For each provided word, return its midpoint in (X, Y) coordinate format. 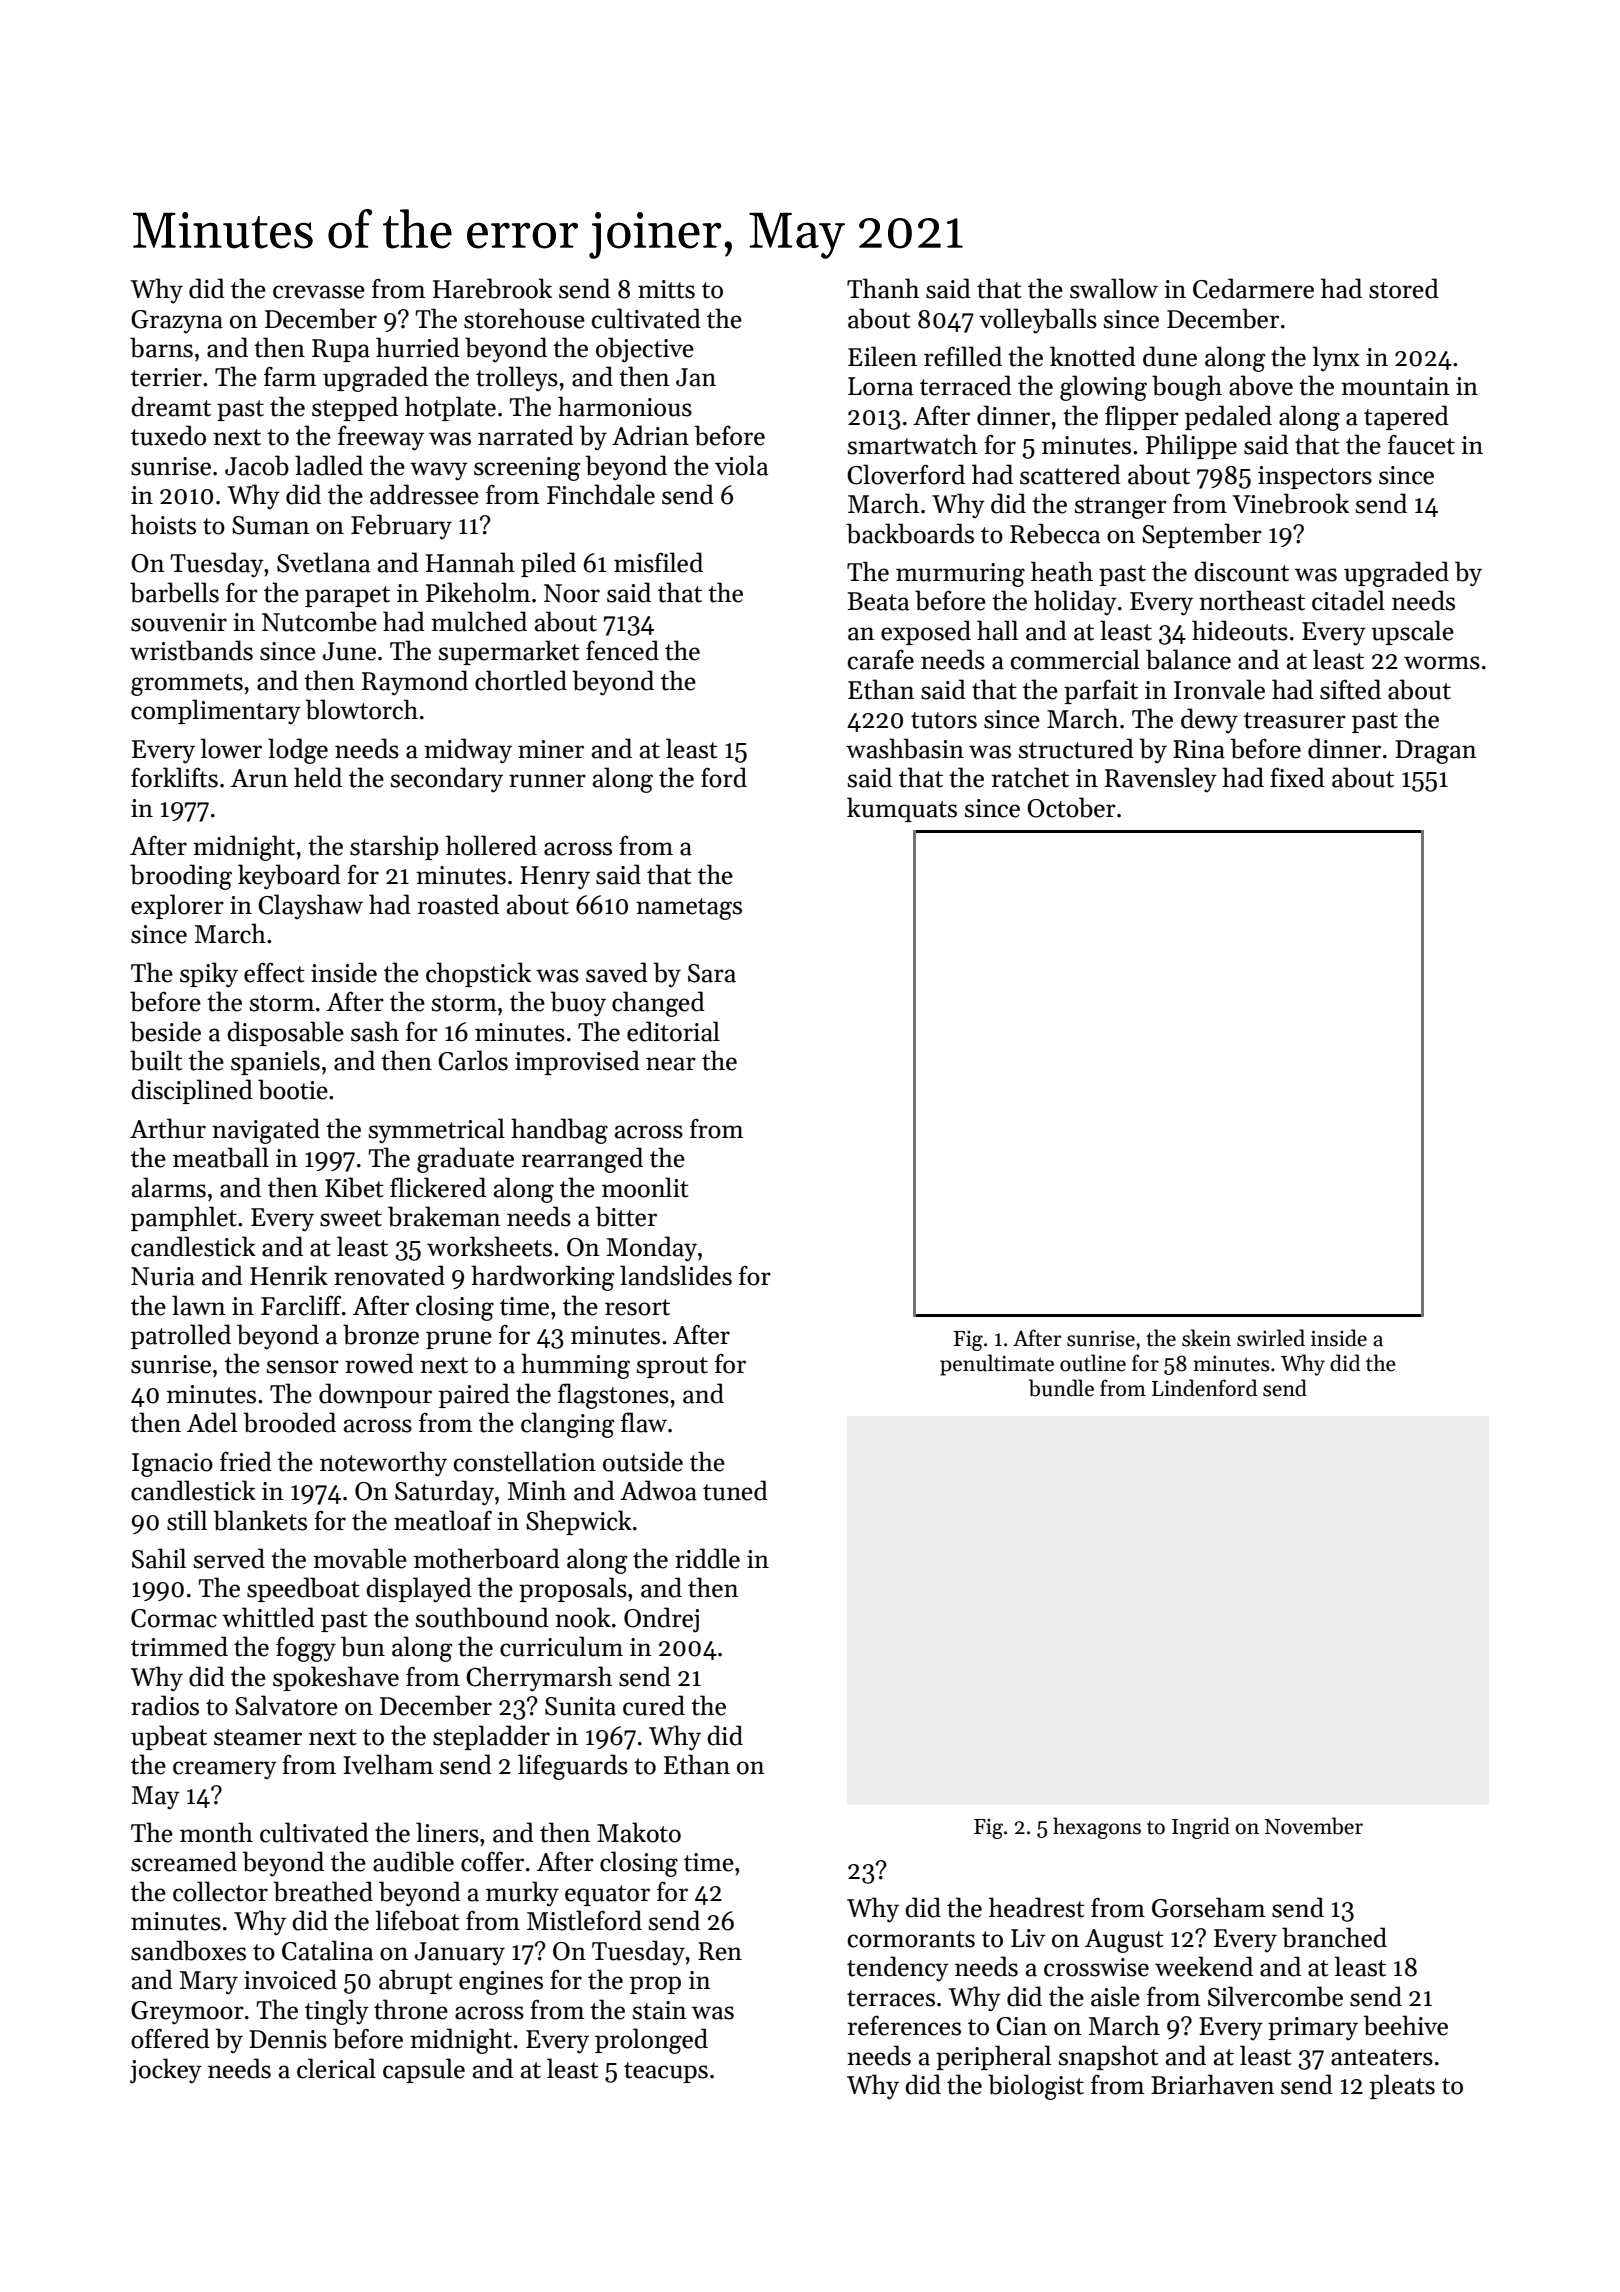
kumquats (902, 809)
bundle (1061, 1388)
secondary (446, 780)
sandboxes (188, 1950)
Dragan (1436, 752)
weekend (1204, 1966)
